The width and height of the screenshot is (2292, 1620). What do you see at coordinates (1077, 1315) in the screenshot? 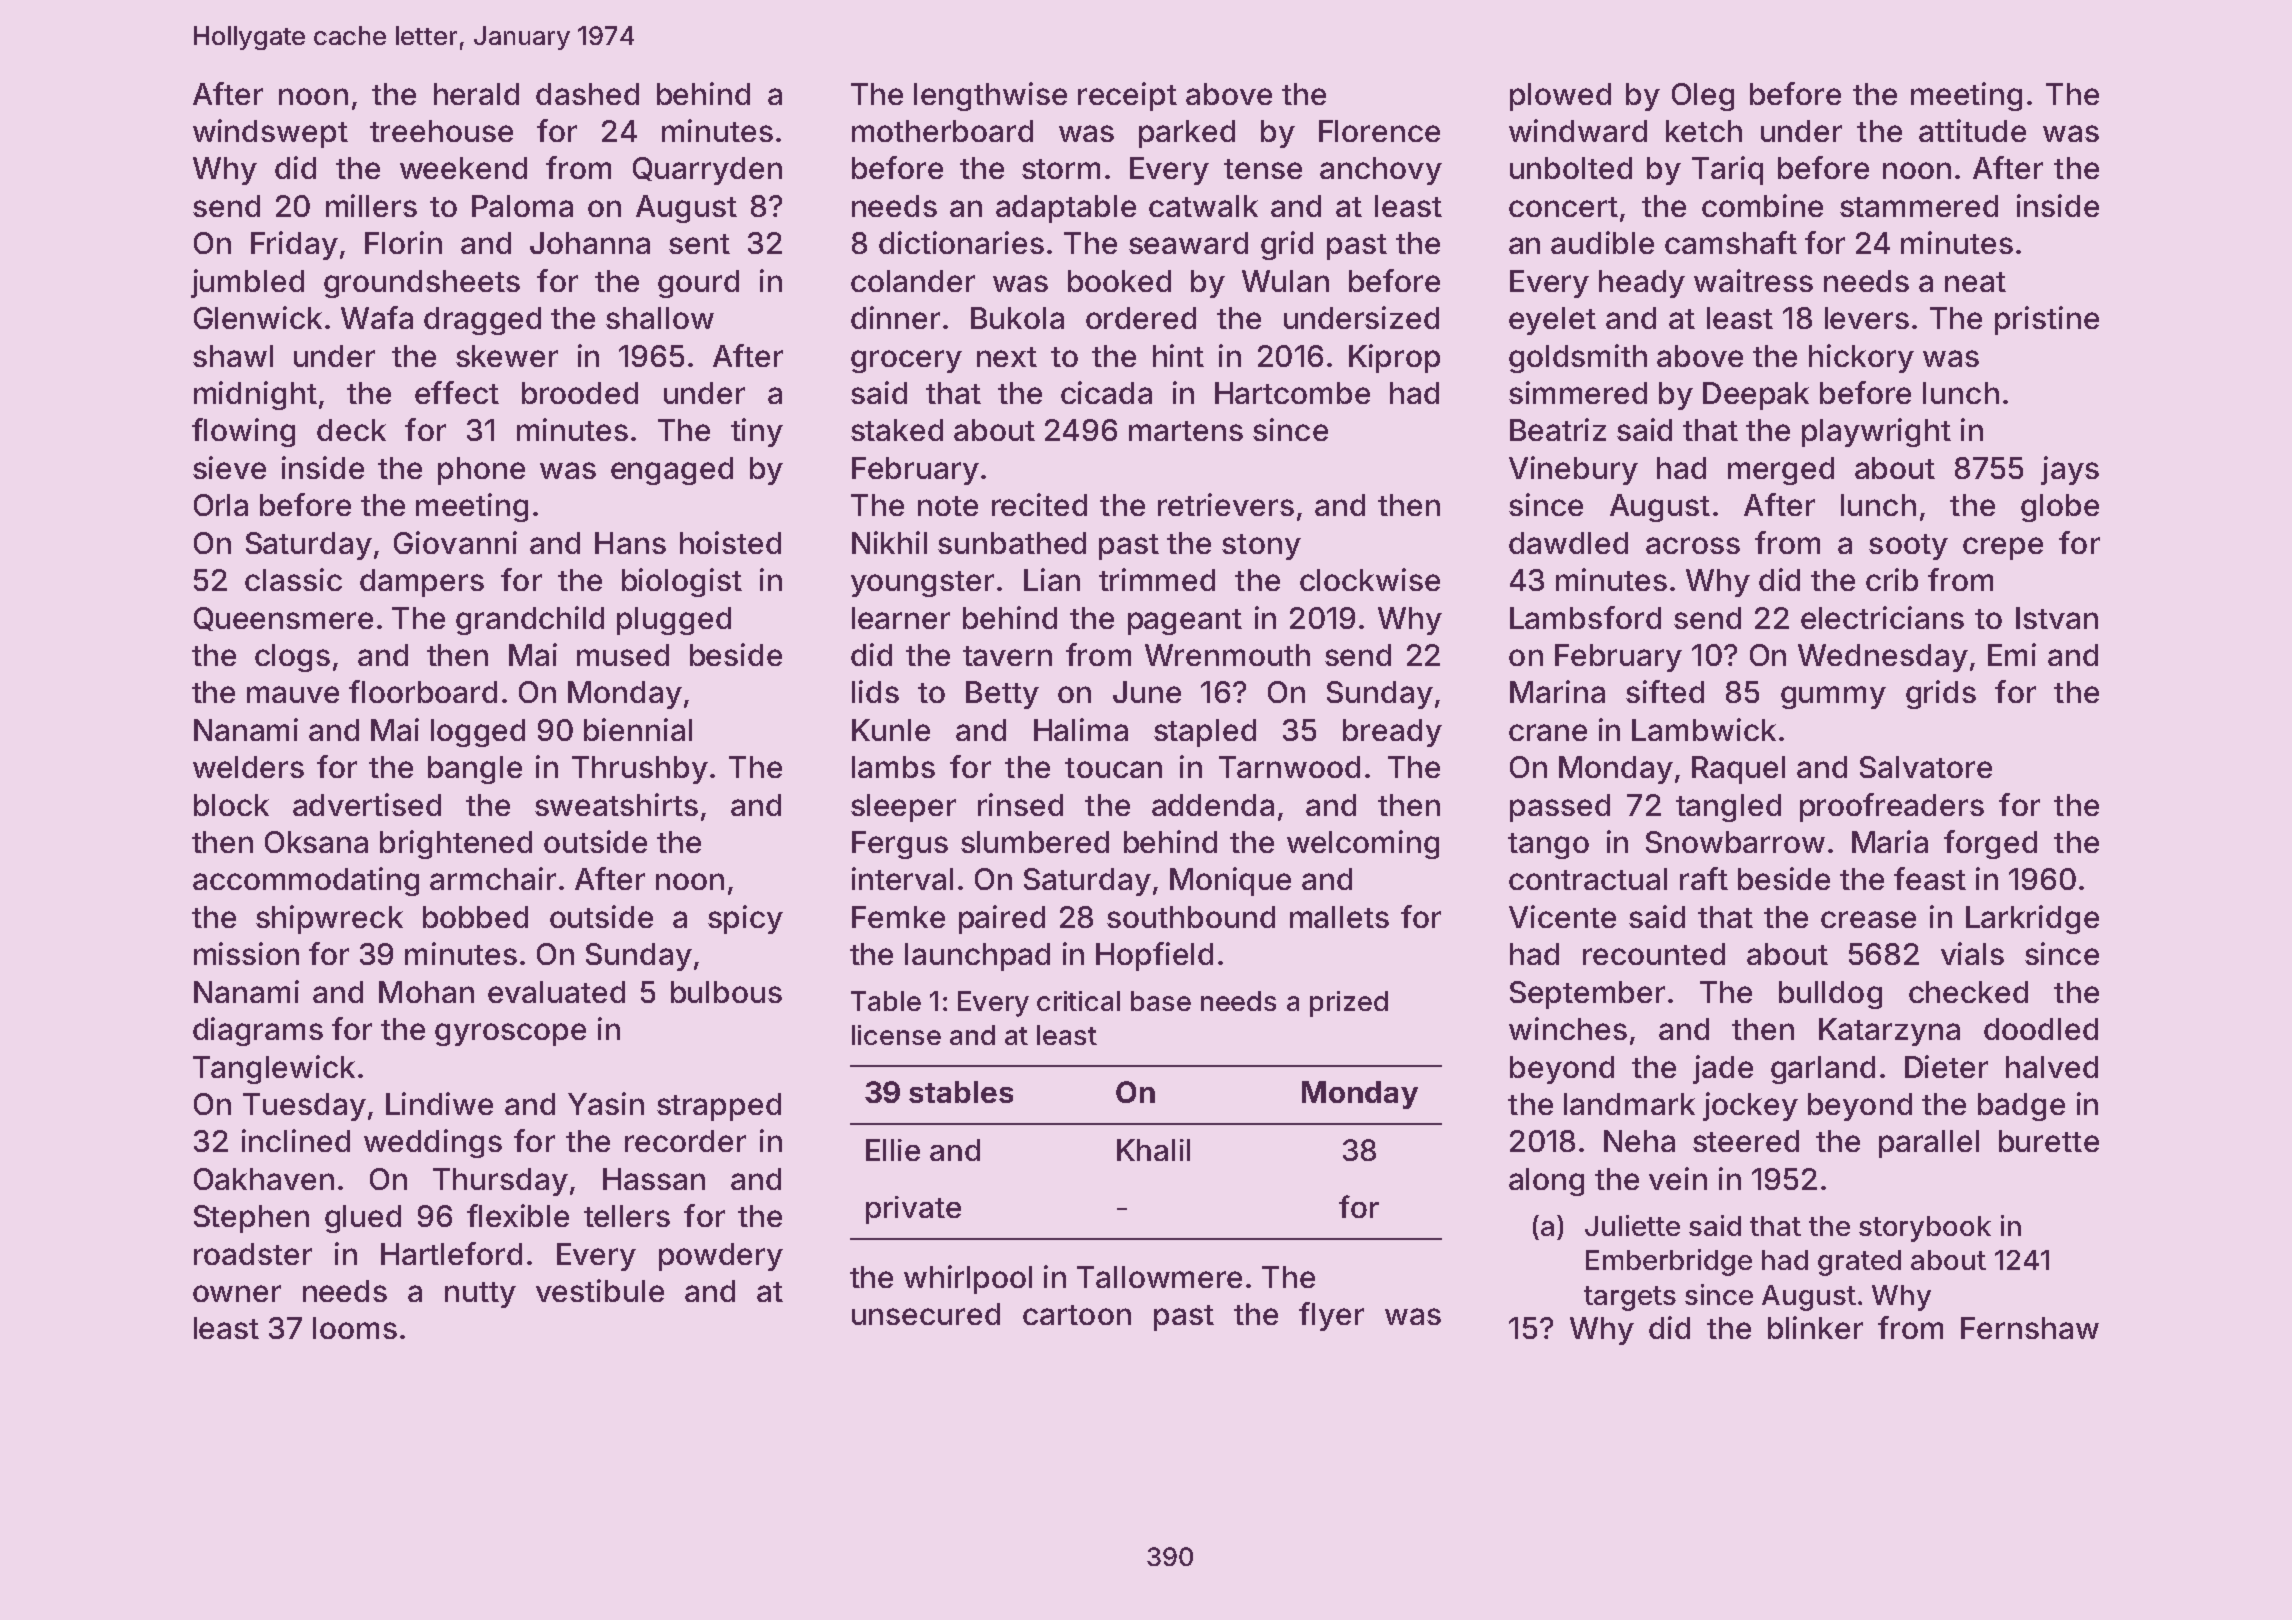
I see `cartoon` at bounding box center [1077, 1315].
